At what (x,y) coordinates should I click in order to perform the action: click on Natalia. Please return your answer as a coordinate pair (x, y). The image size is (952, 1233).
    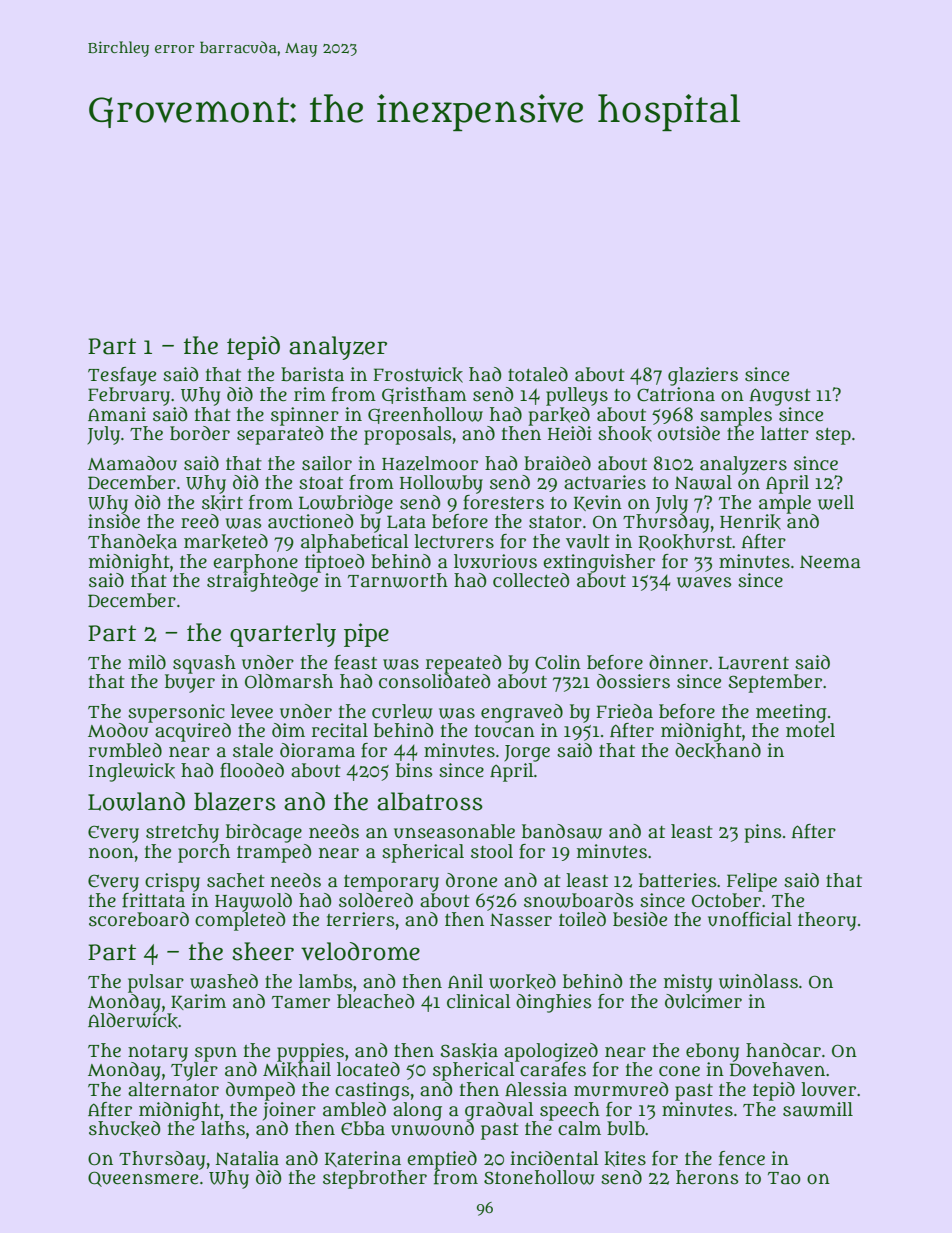
    Looking at the image, I should click on (247, 1158).
